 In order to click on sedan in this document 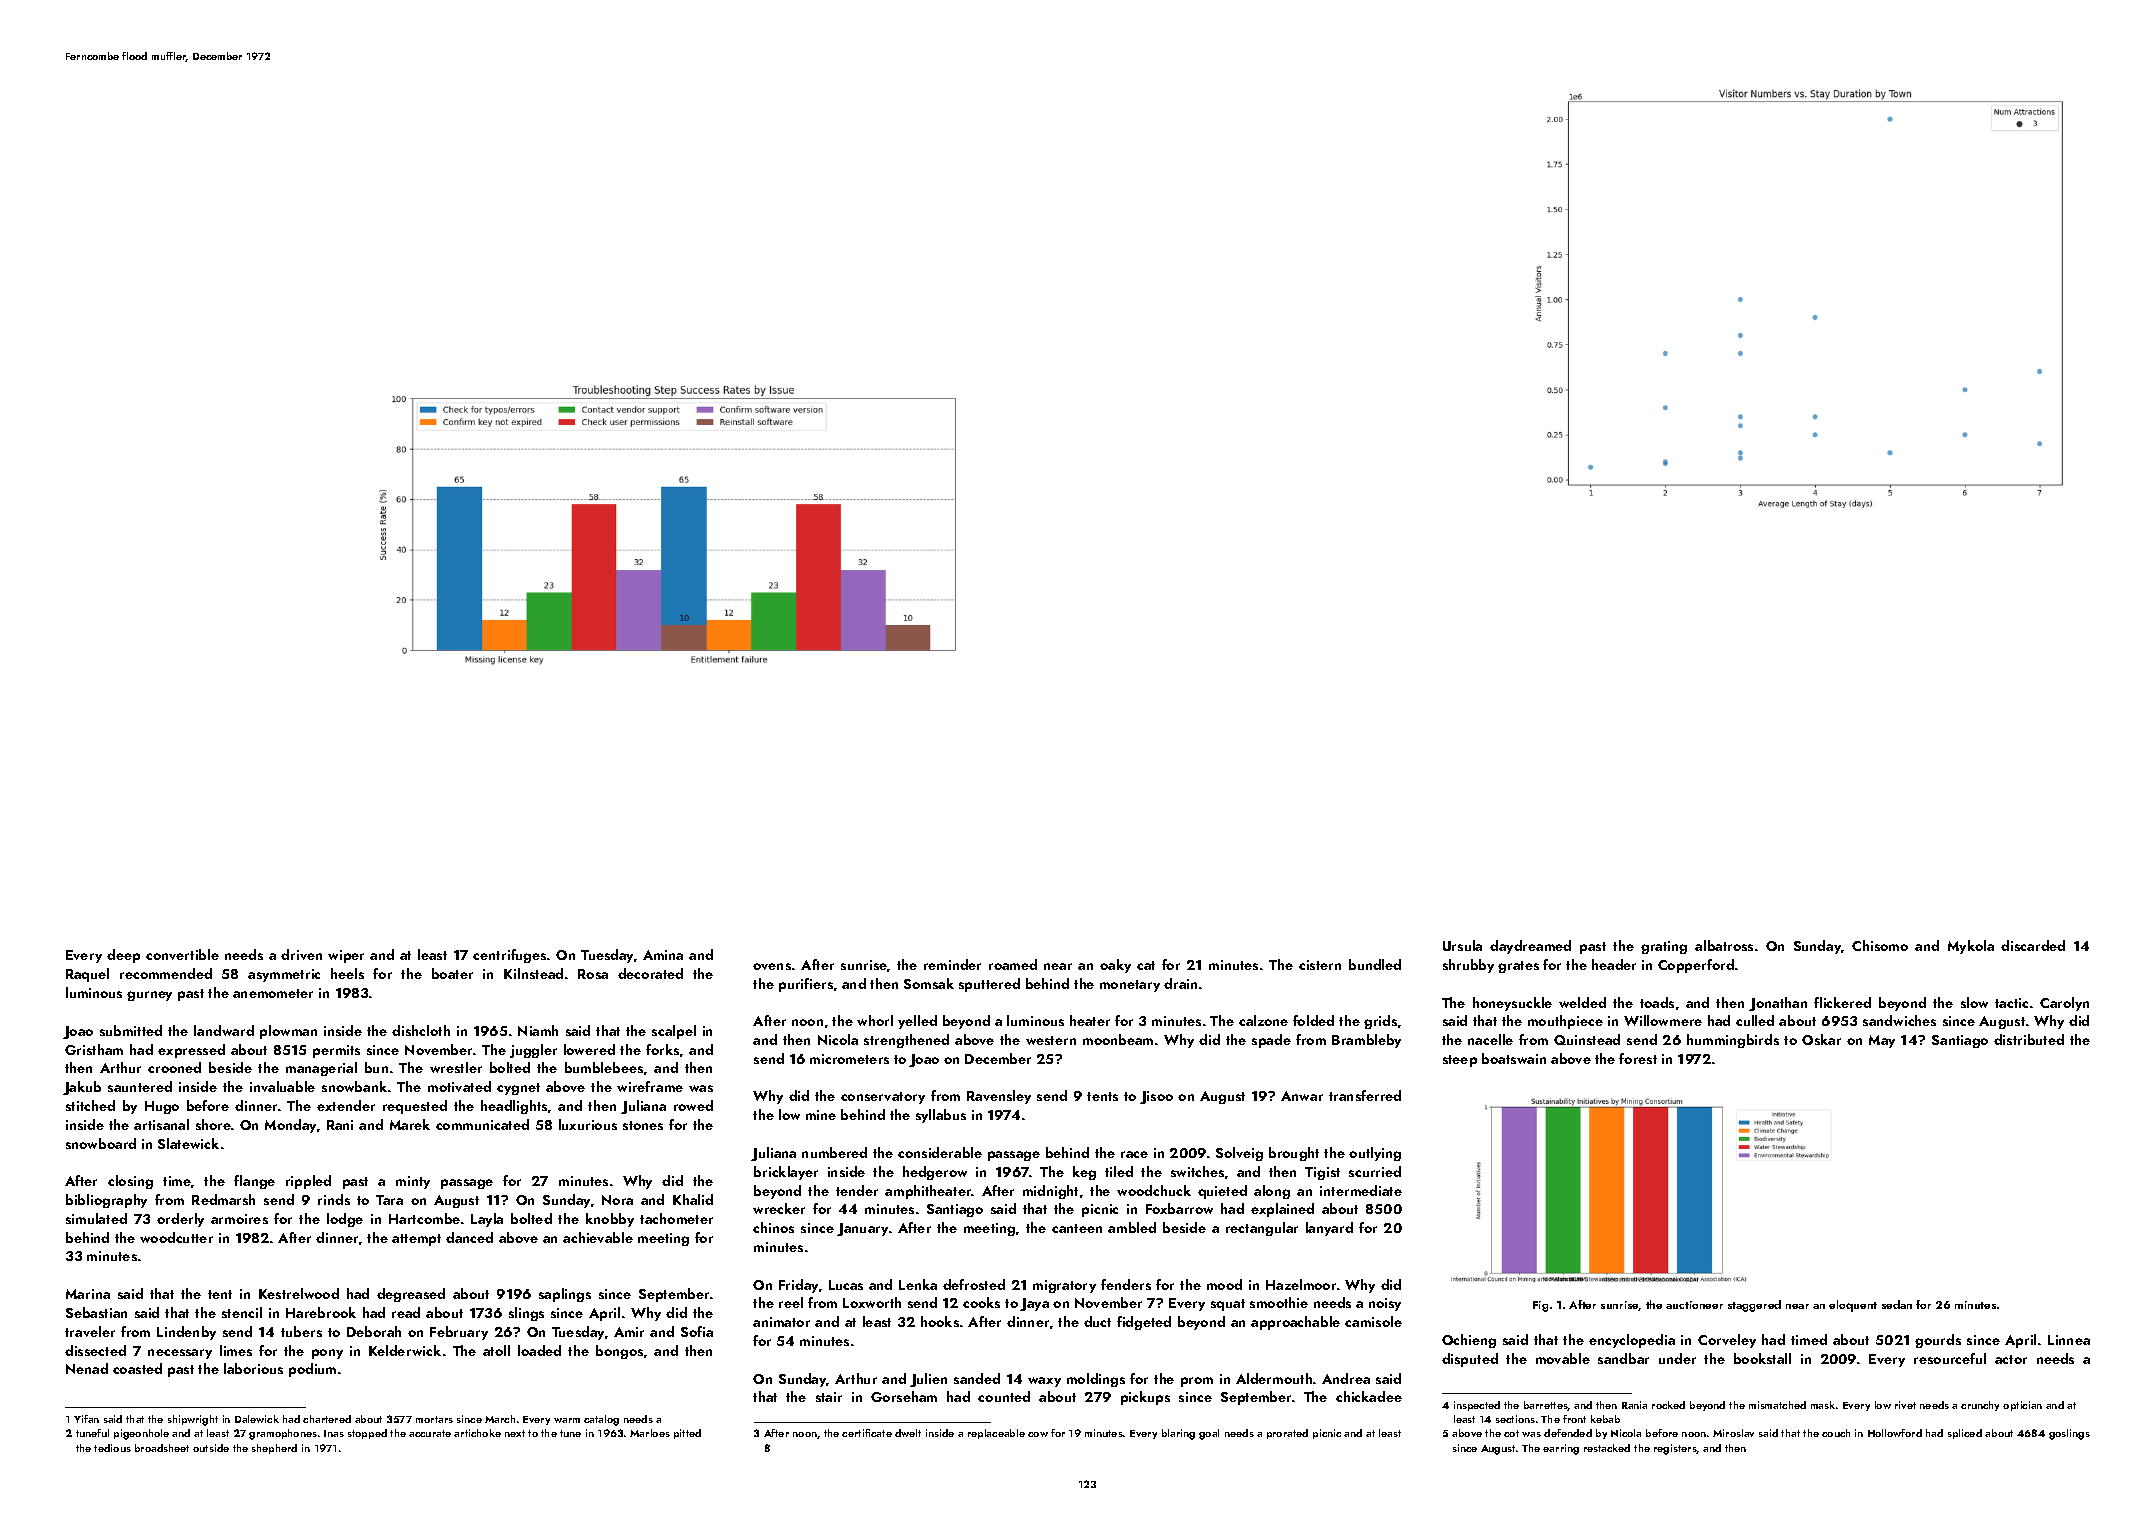, I will do `click(1897, 1304)`.
